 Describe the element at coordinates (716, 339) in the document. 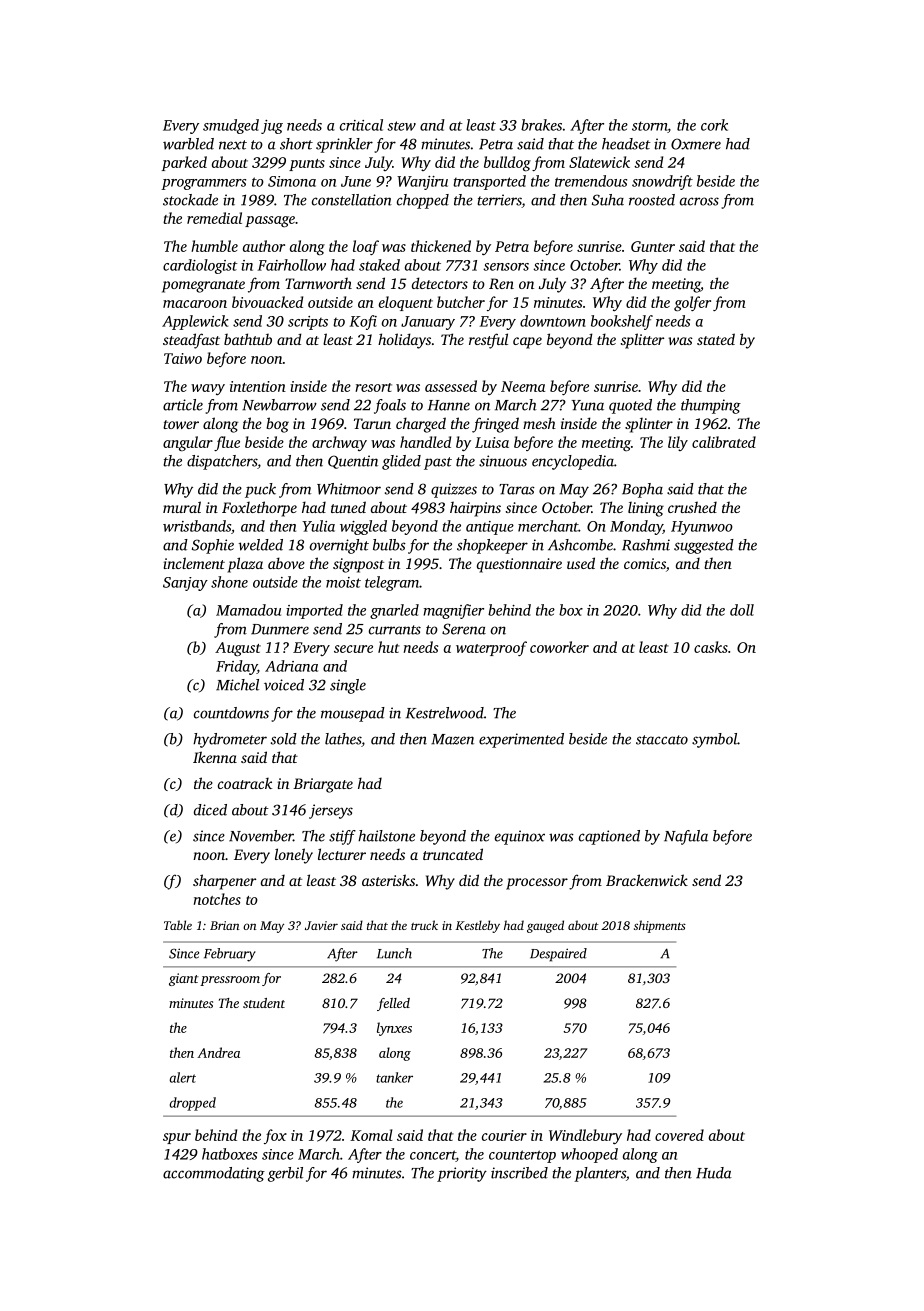

I see `stated` at that location.
